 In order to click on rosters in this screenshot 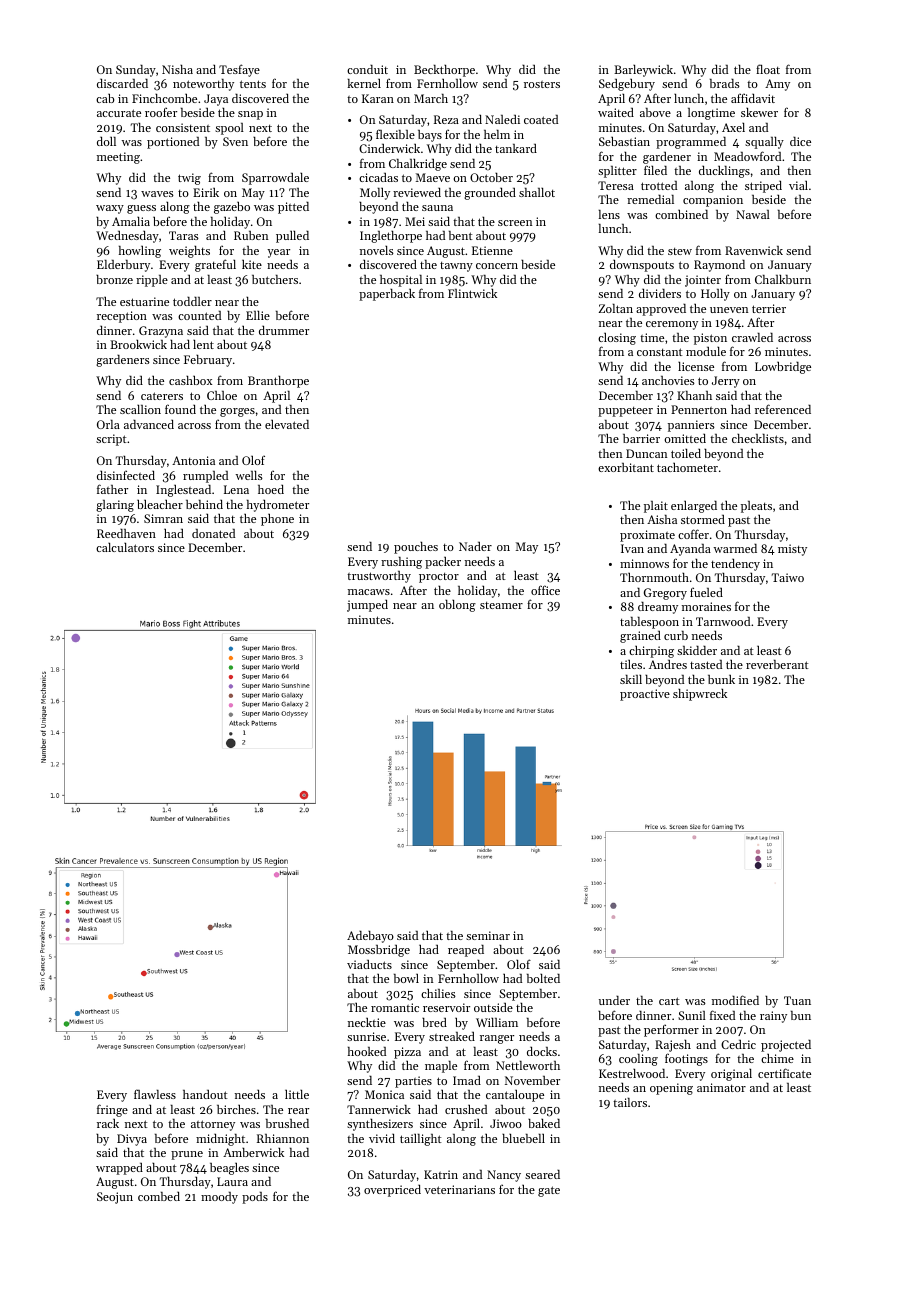, I will do `click(542, 84)`.
